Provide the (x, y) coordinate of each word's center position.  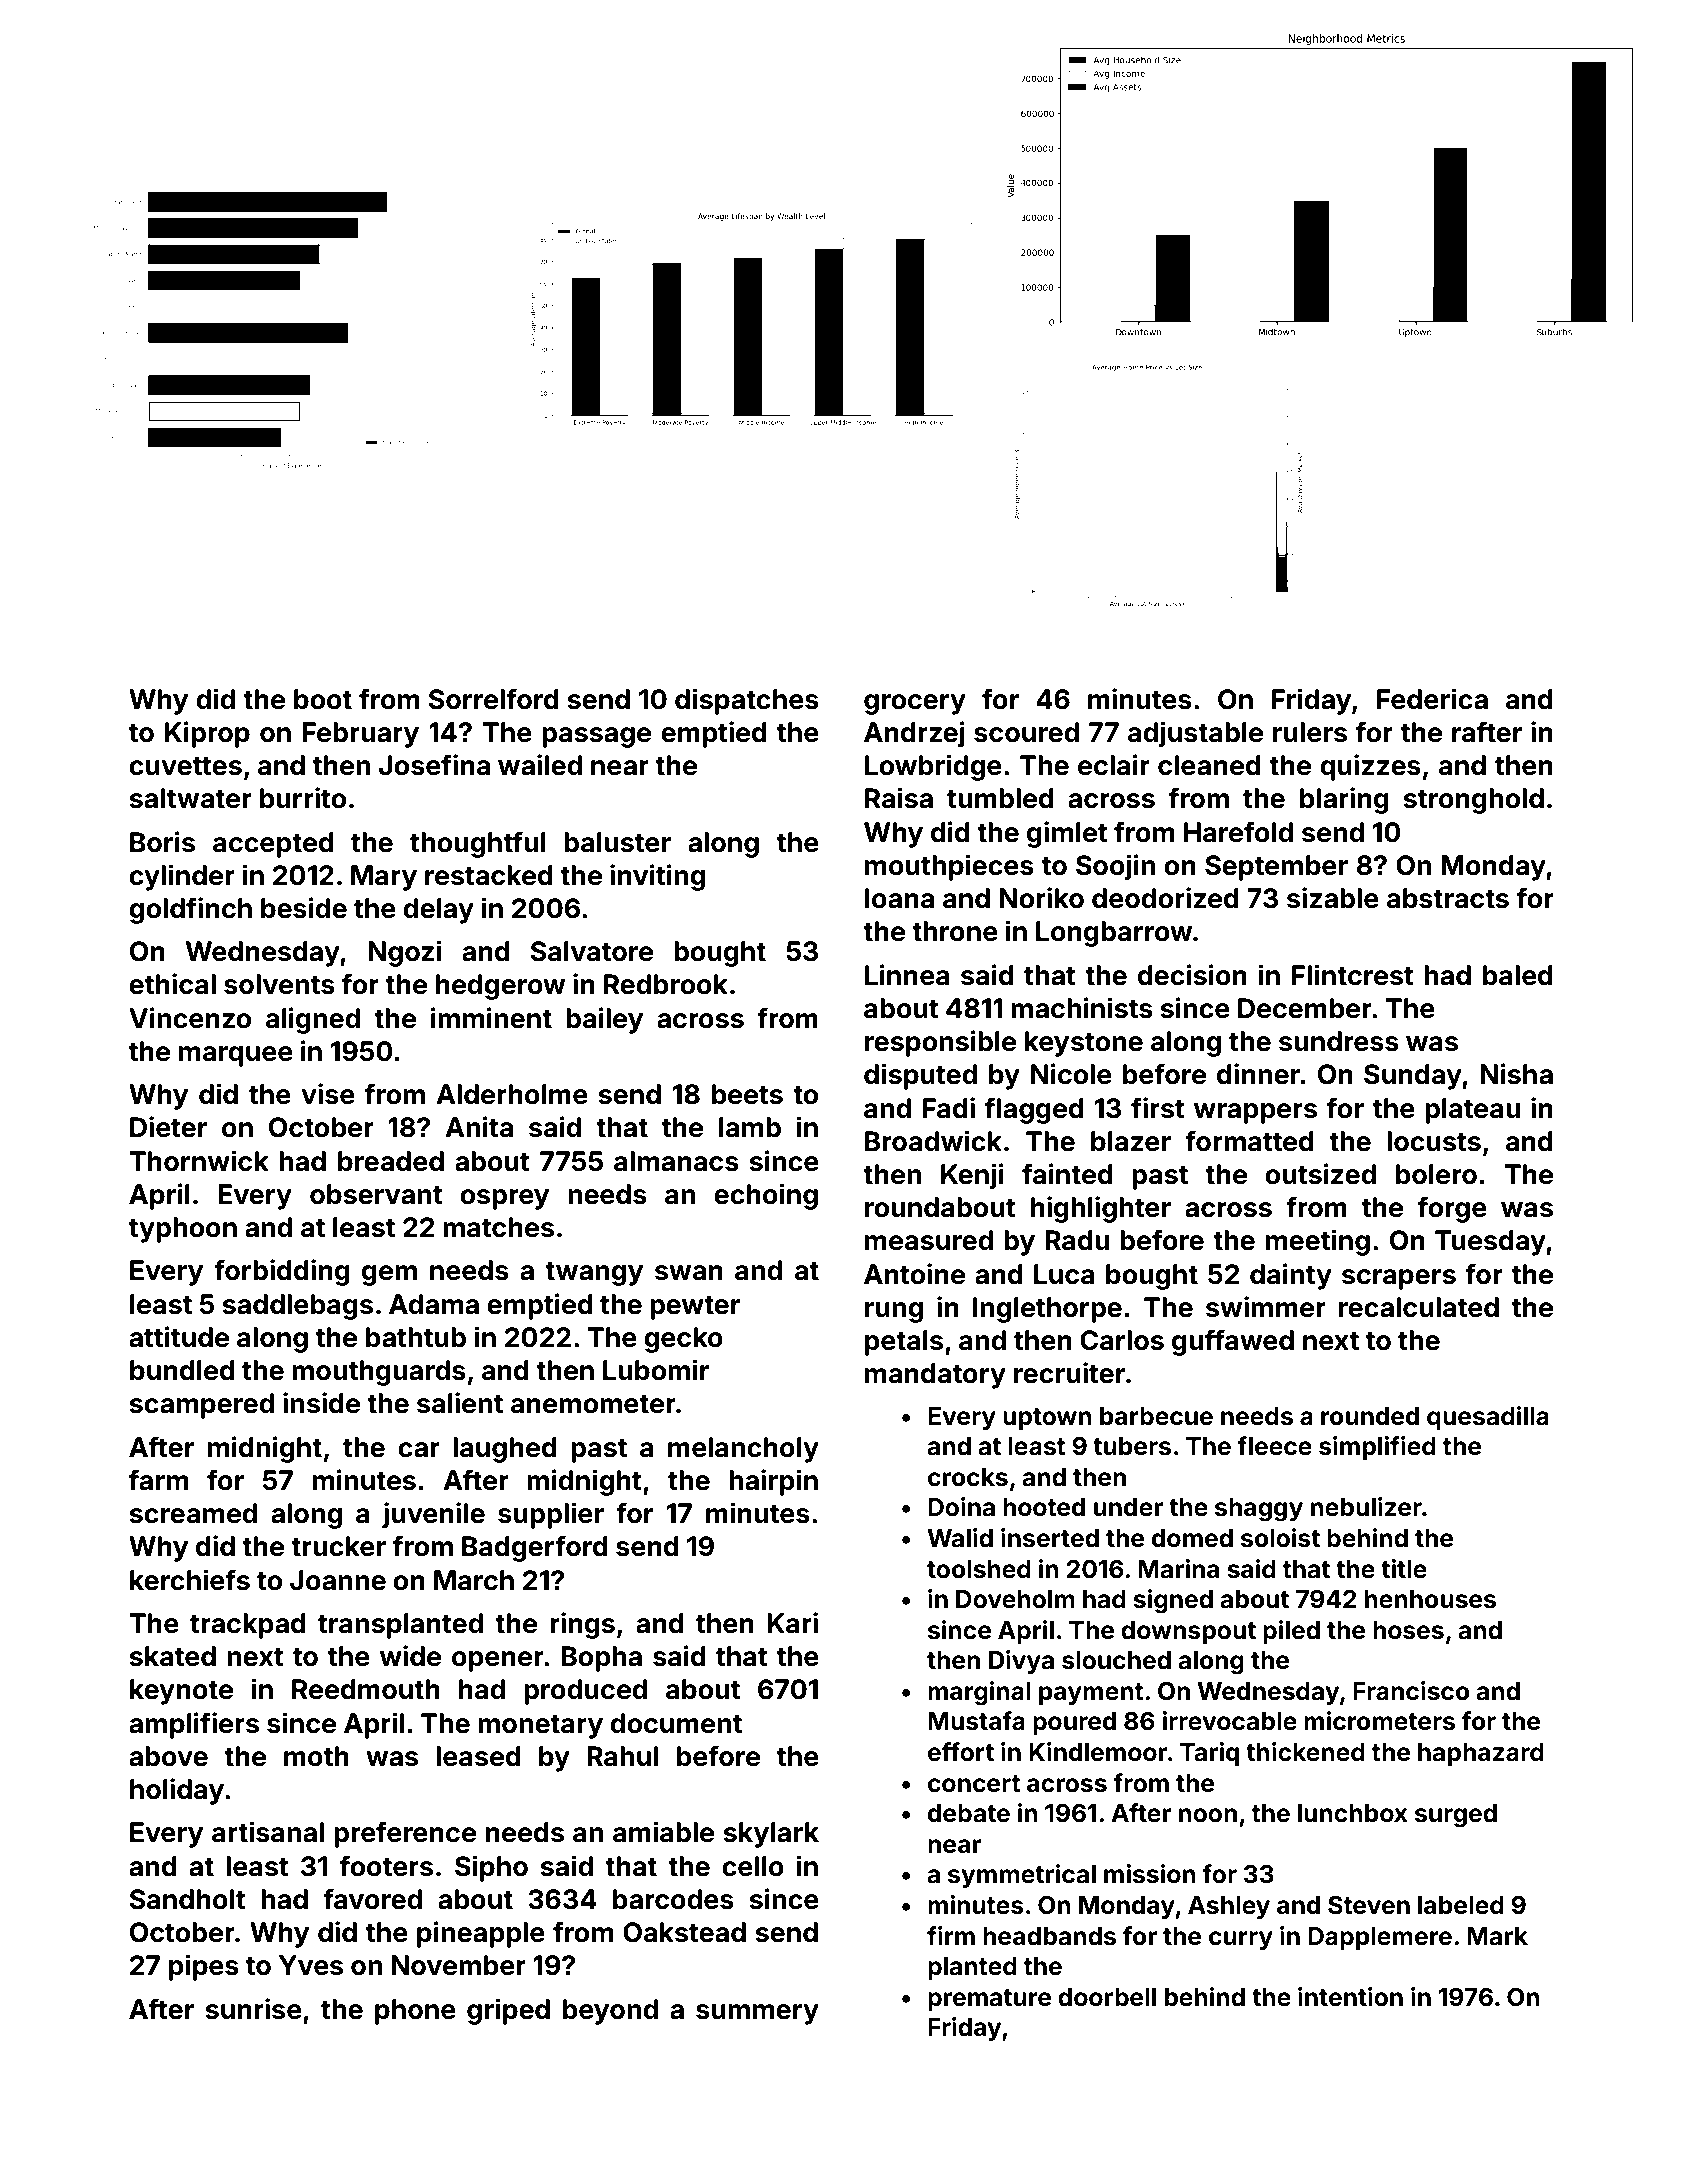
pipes (204, 1967)
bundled (182, 1370)
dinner (1258, 1074)
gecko (683, 1340)
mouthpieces (949, 867)
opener (498, 1661)
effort (961, 1752)
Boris (162, 842)
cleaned (1209, 765)
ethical (172, 984)
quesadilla (1488, 1418)
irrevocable (1229, 1721)
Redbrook (666, 984)
